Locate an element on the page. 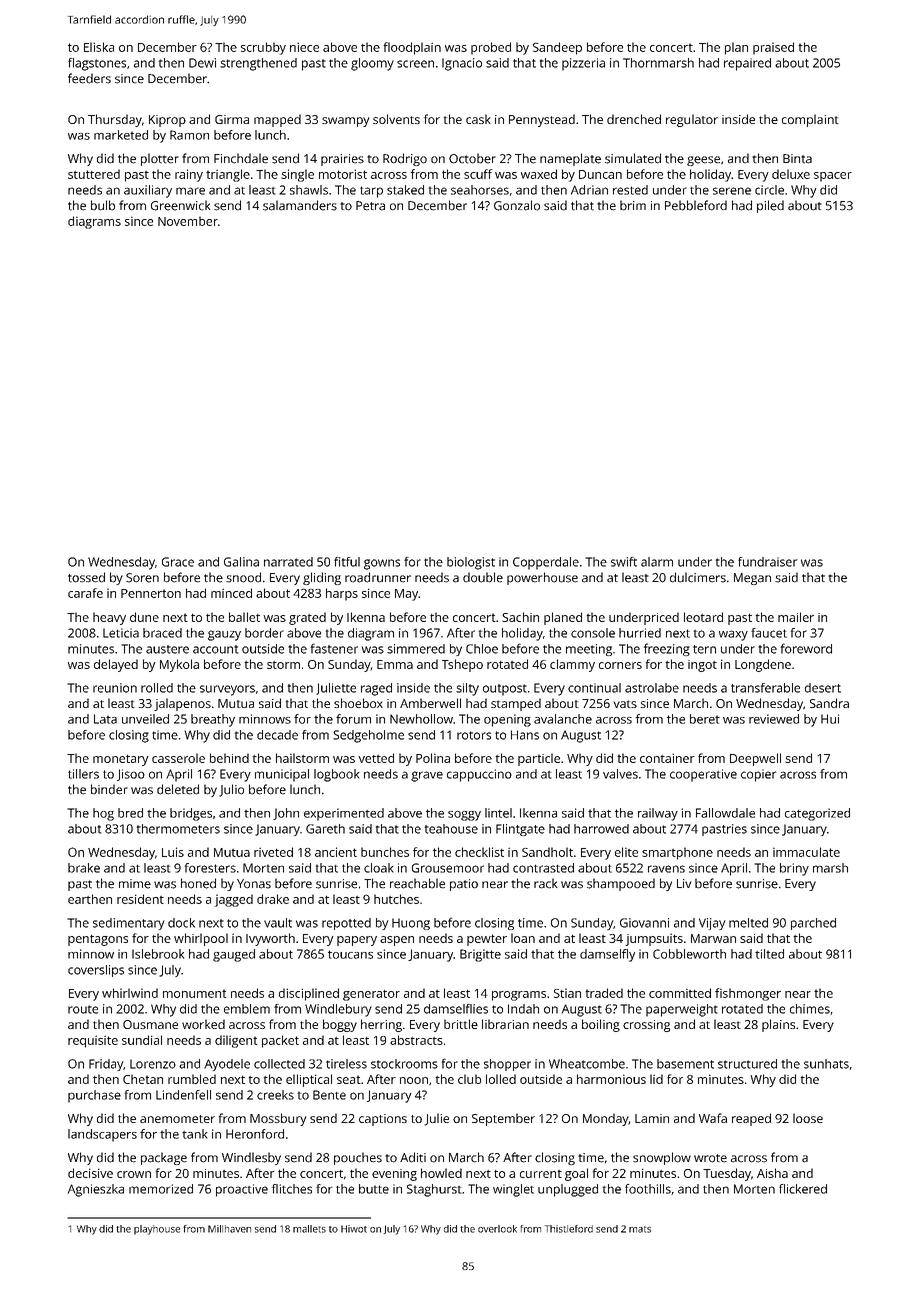 This page has width=924, height=1308. tern is located at coordinates (704, 649).
